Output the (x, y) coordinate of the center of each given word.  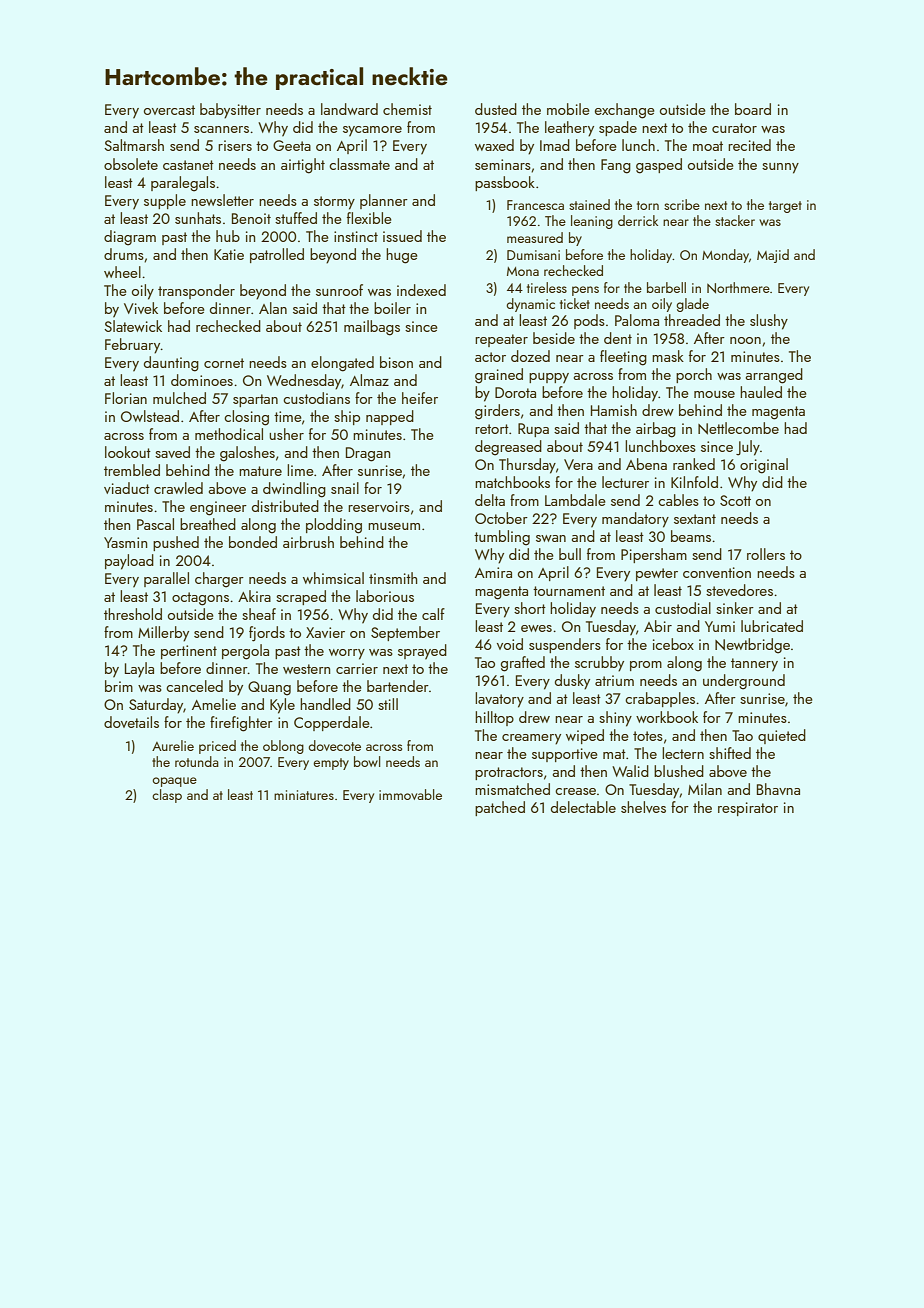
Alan (273, 308)
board (753, 109)
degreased (508, 448)
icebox (673, 644)
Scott (735, 500)
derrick (638, 220)
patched (500, 808)
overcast (169, 110)
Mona (523, 271)
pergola (245, 652)
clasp (167, 796)
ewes (536, 628)
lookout (128, 452)
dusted (496, 109)
